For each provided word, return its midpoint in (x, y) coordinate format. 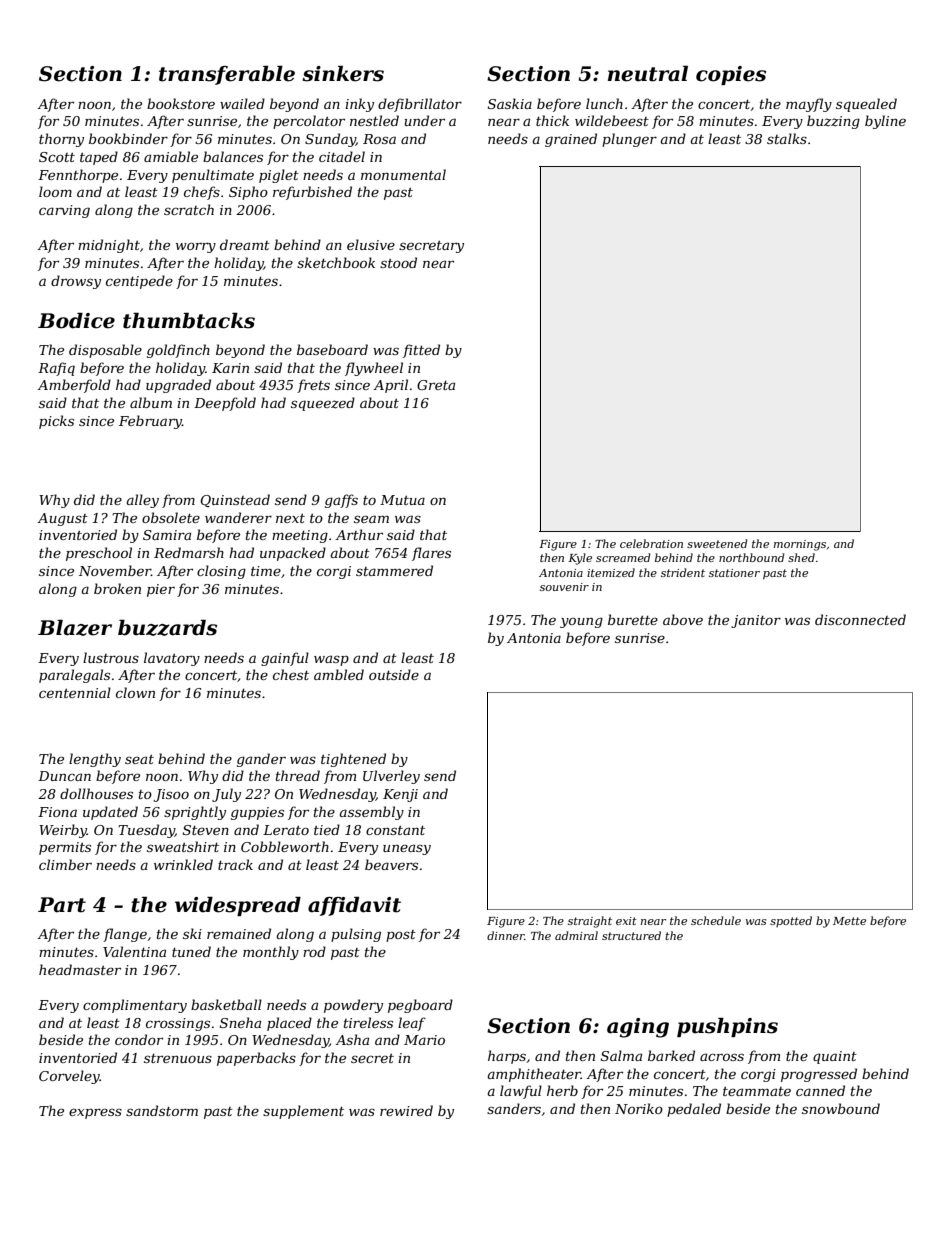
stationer (734, 573)
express (95, 1113)
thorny (61, 140)
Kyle (580, 559)
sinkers (343, 74)
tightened (353, 760)
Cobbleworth (285, 846)
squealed (866, 105)
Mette (849, 921)
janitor (756, 621)
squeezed (323, 404)
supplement (303, 1112)
